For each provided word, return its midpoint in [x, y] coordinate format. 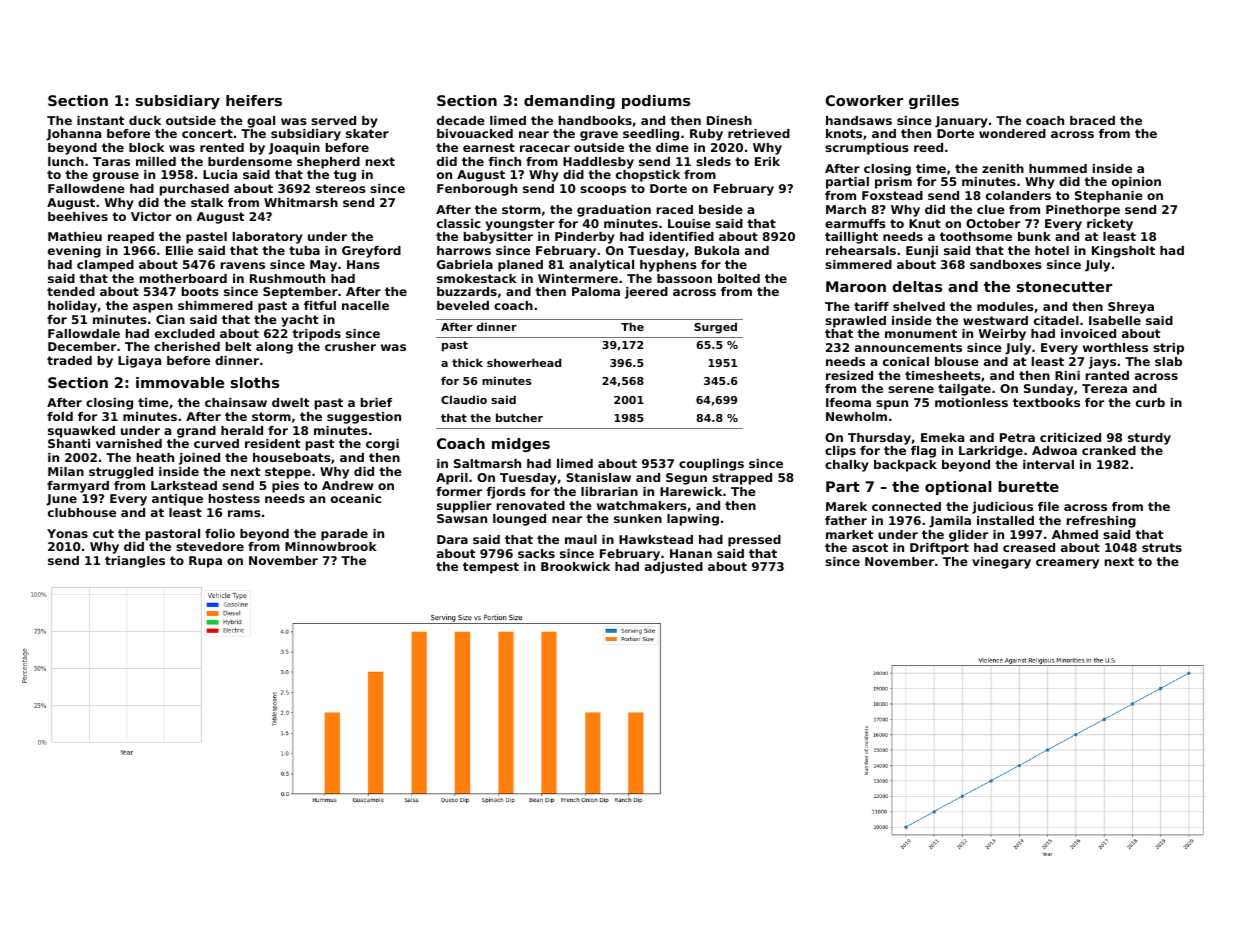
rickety [1110, 225]
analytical [601, 266]
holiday [72, 307]
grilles [934, 102]
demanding [569, 102]
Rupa [205, 562]
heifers [254, 100]
